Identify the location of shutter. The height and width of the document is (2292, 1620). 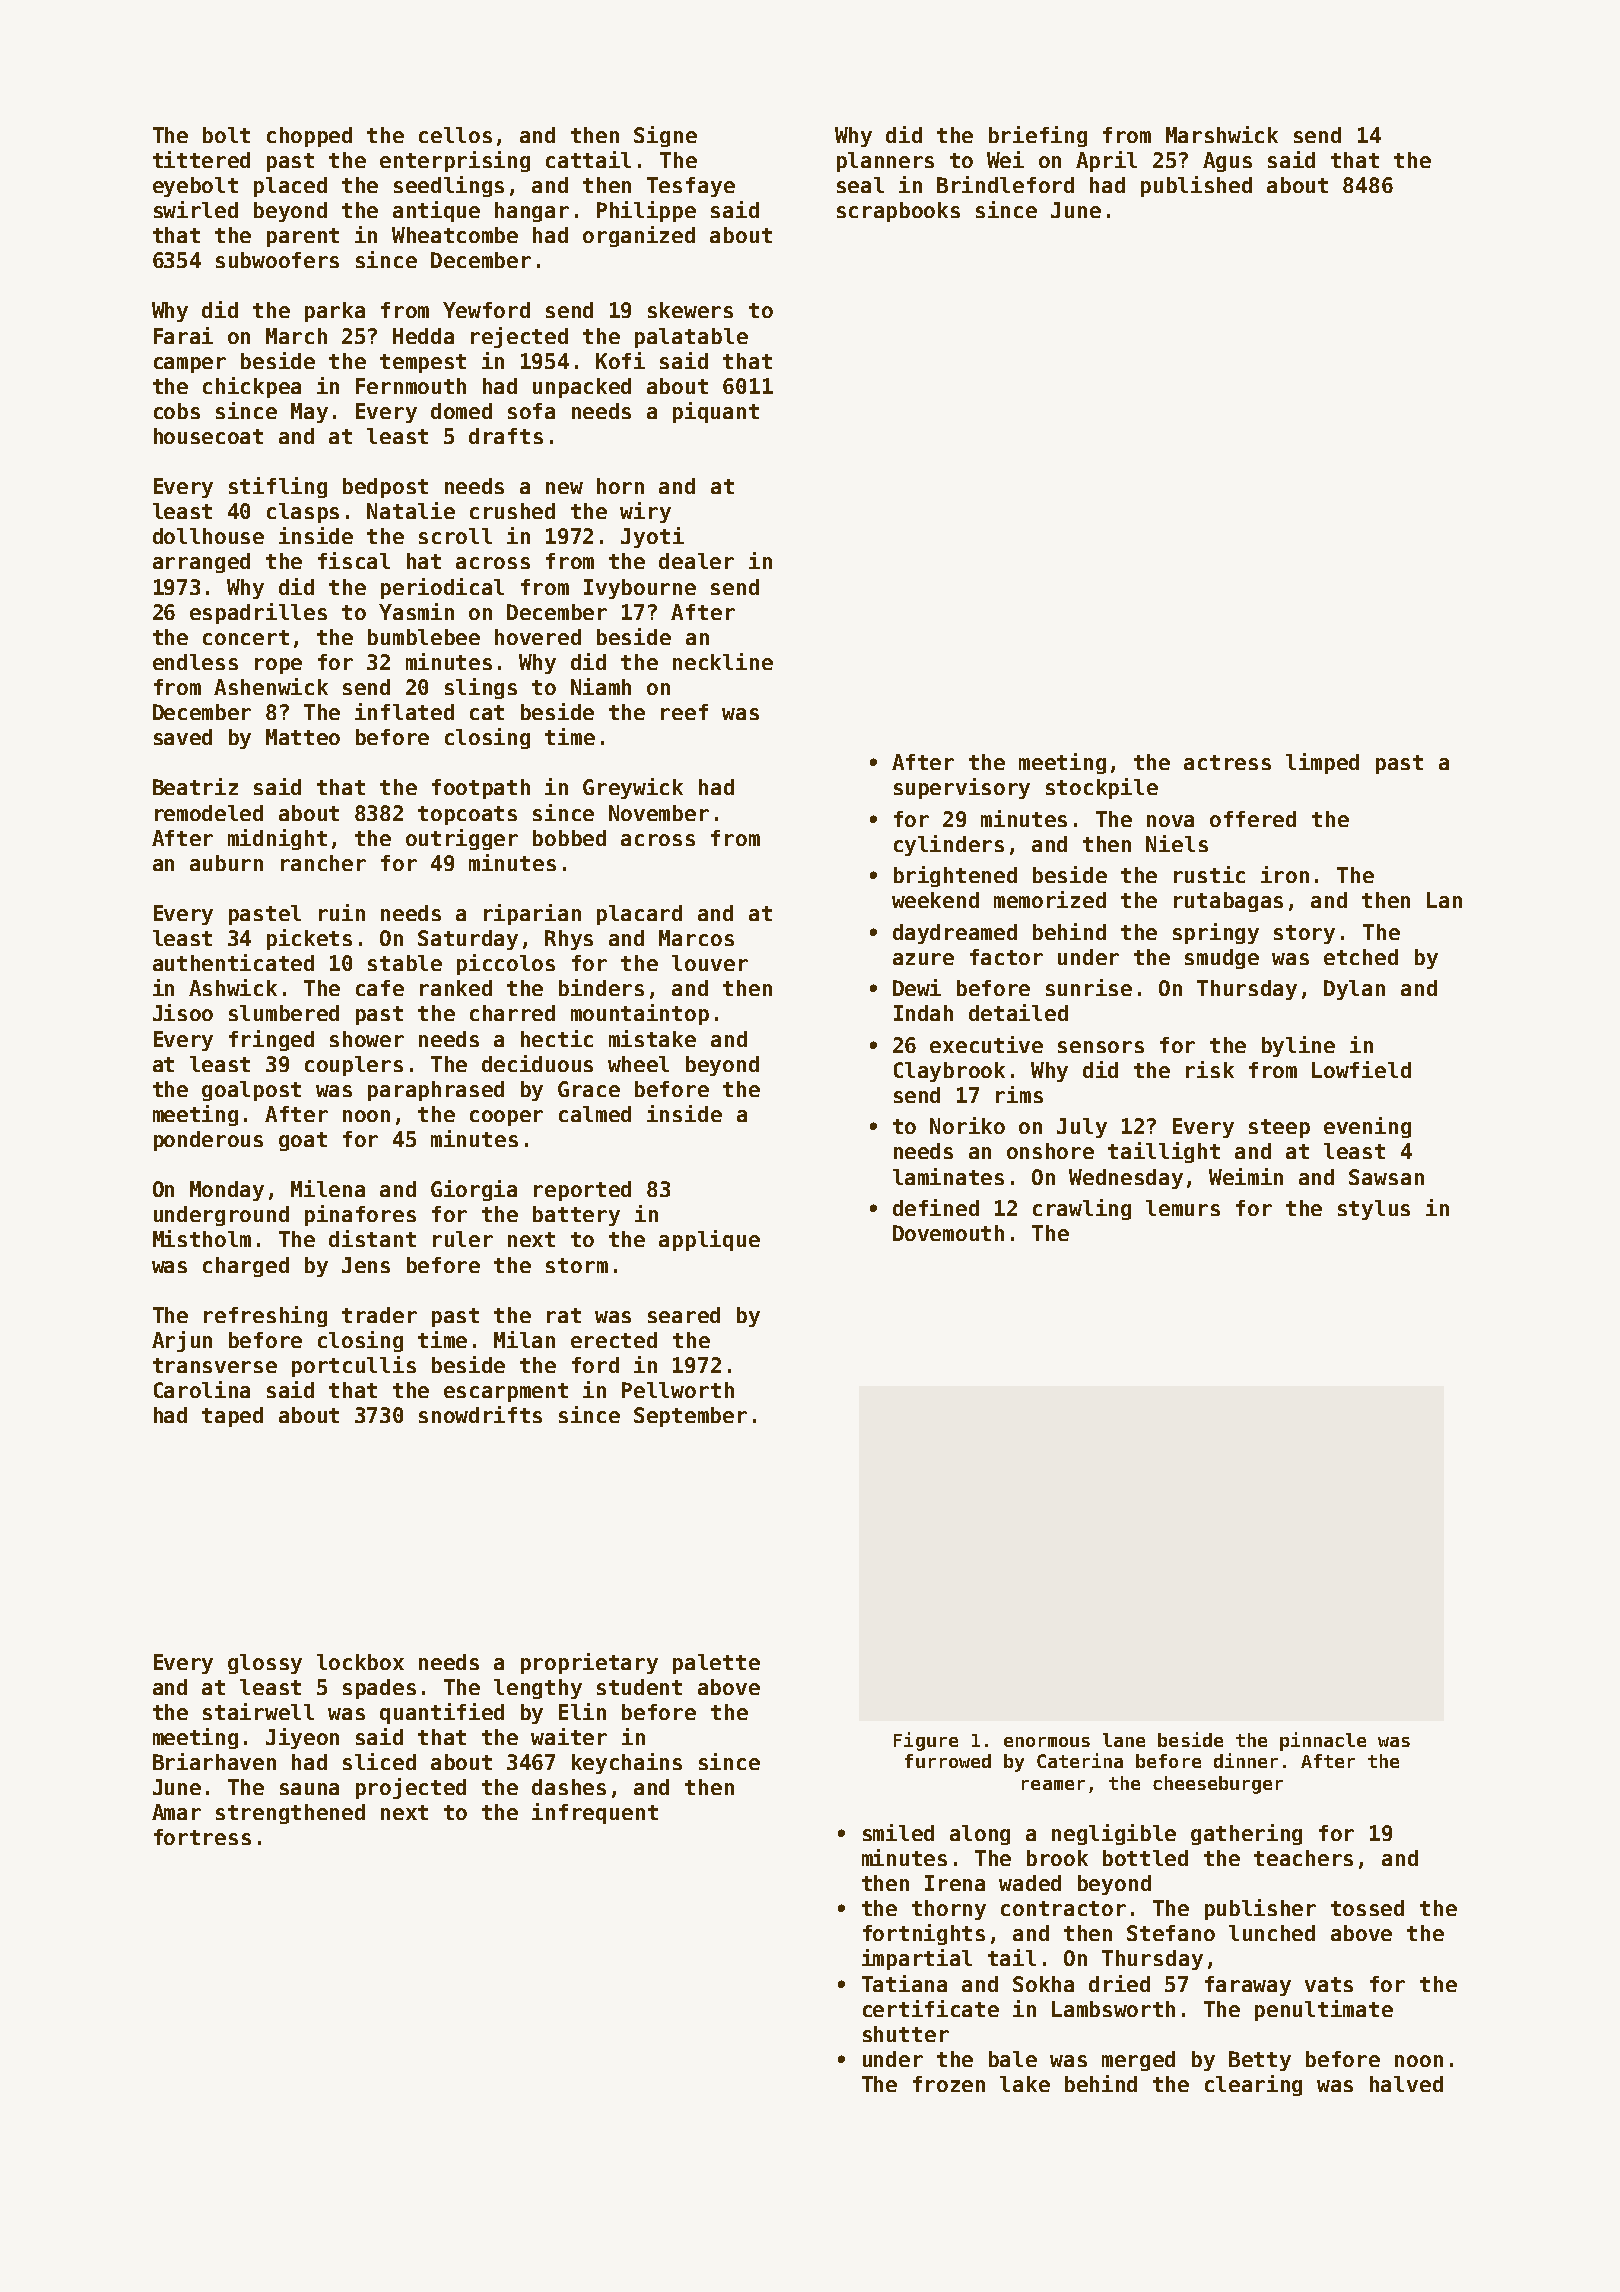
(906, 2034).
